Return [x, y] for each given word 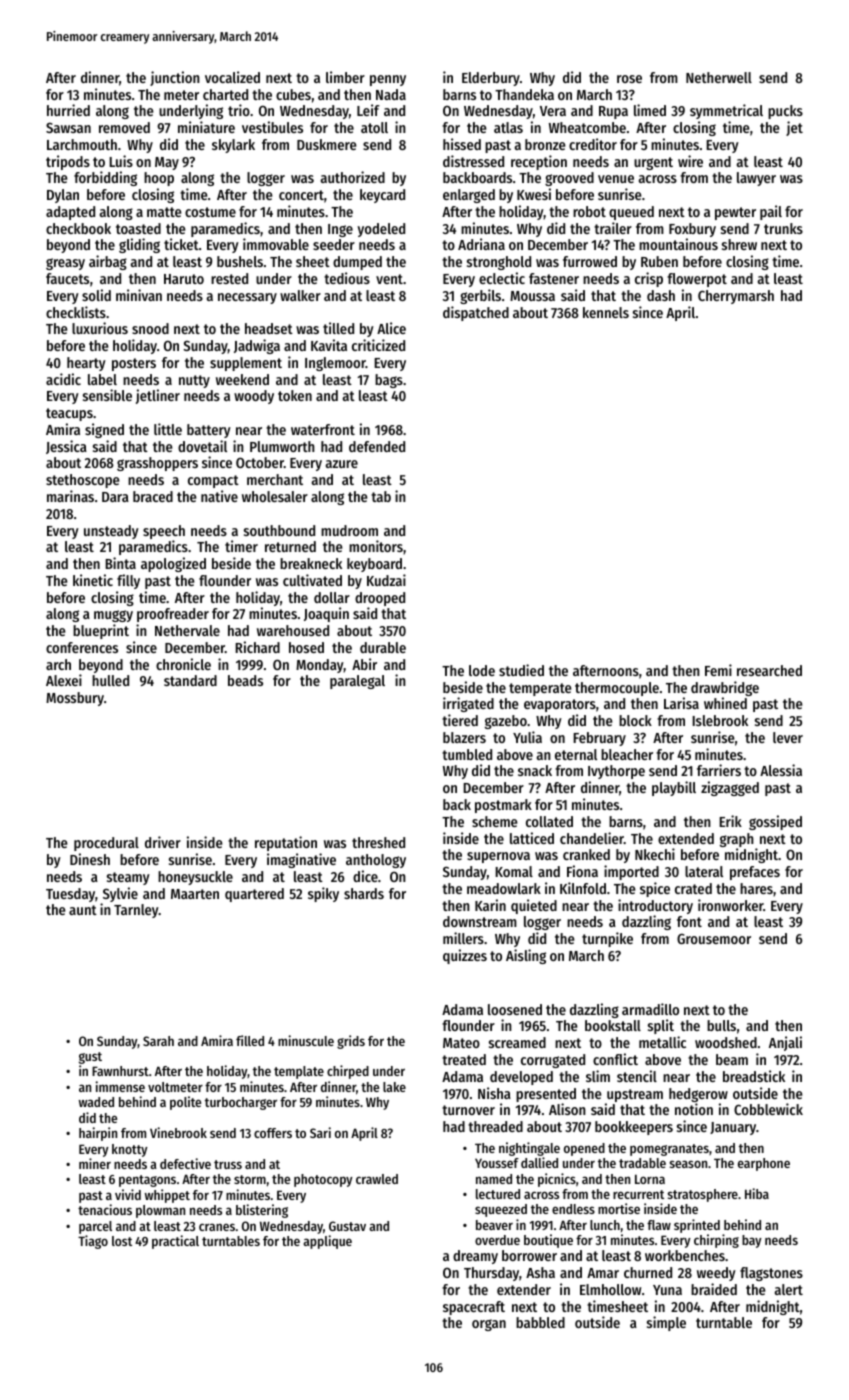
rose [629, 79]
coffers [273, 1133]
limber [345, 77]
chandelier [592, 838]
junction [175, 78]
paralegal [357, 682]
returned [290, 546]
